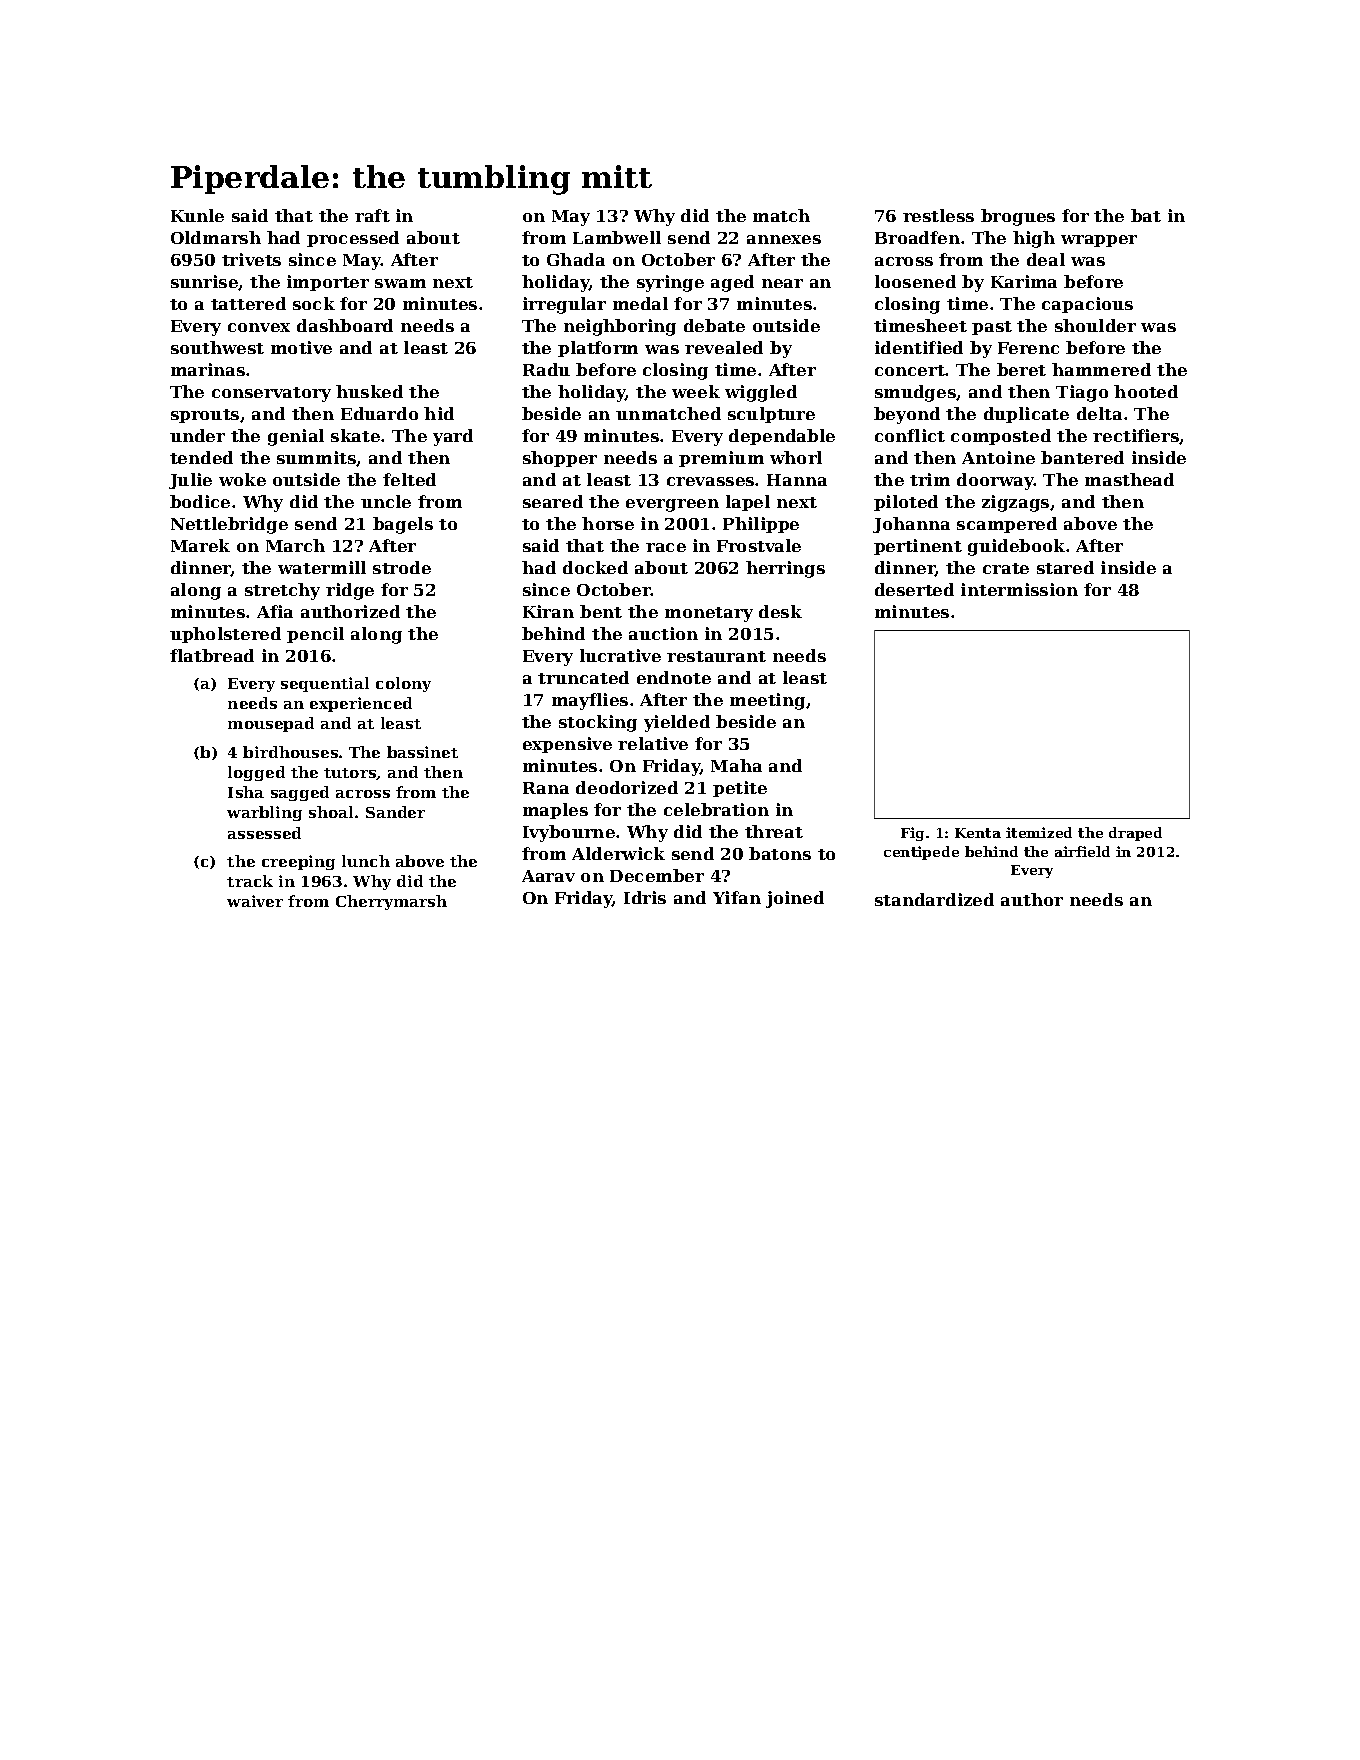  Describe the element at coordinates (918, 547) in the screenshot. I see `pertinent` at that location.
